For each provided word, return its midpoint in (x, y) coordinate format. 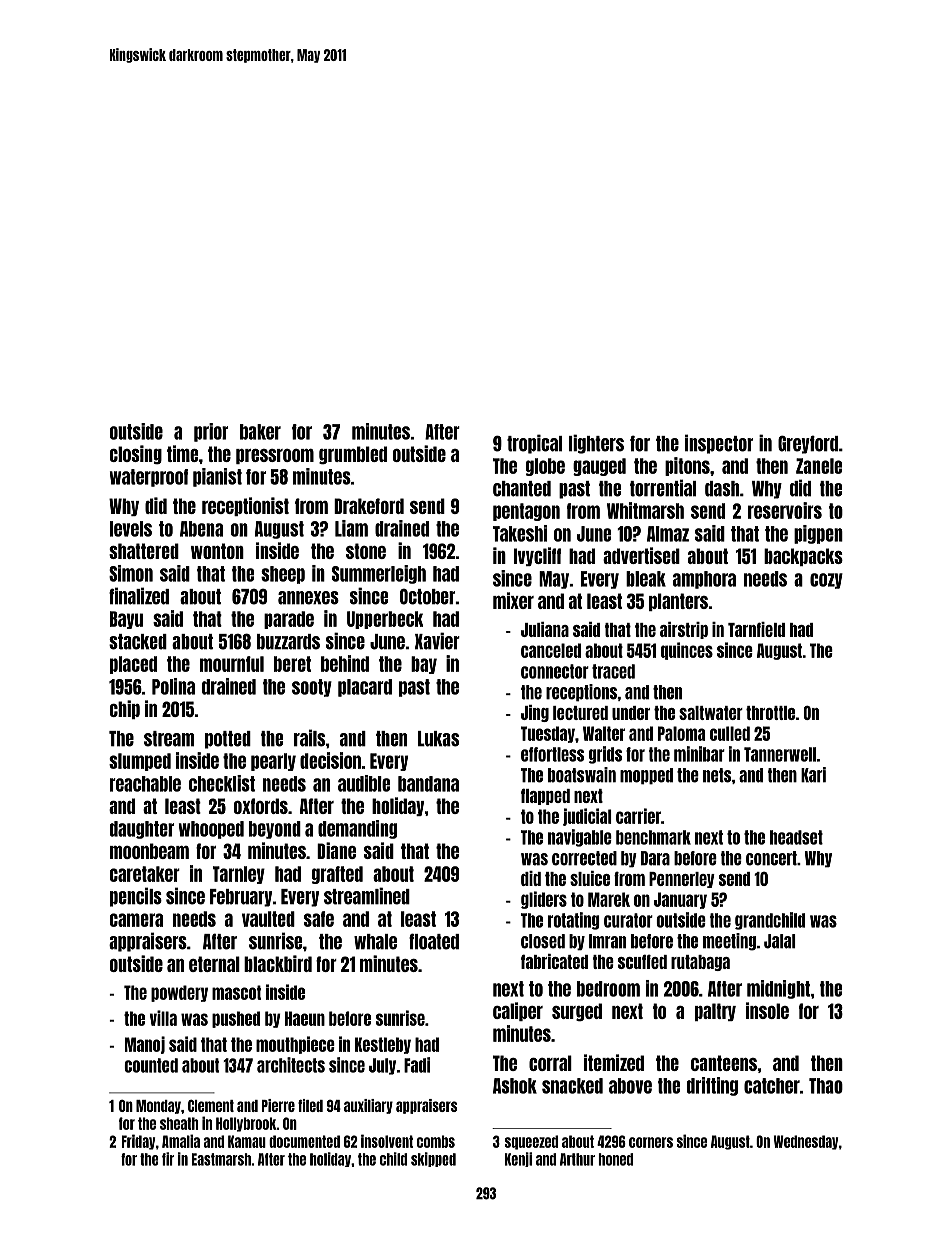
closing (136, 454)
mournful (232, 664)
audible (364, 783)
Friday (138, 1142)
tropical (534, 444)
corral (550, 1063)
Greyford (808, 444)
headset (796, 837)
